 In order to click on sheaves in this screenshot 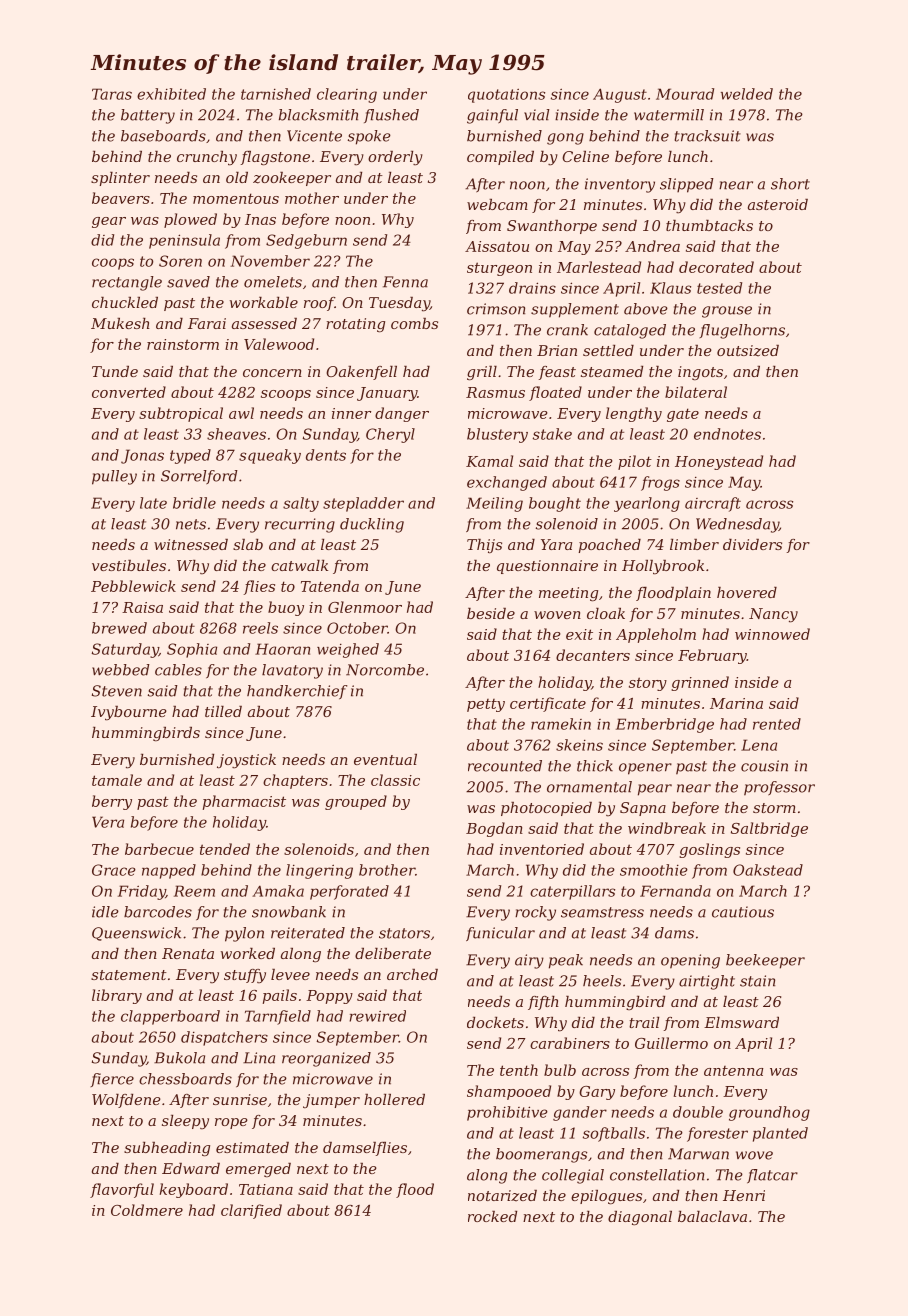, I will do `click(236, 434)`.
